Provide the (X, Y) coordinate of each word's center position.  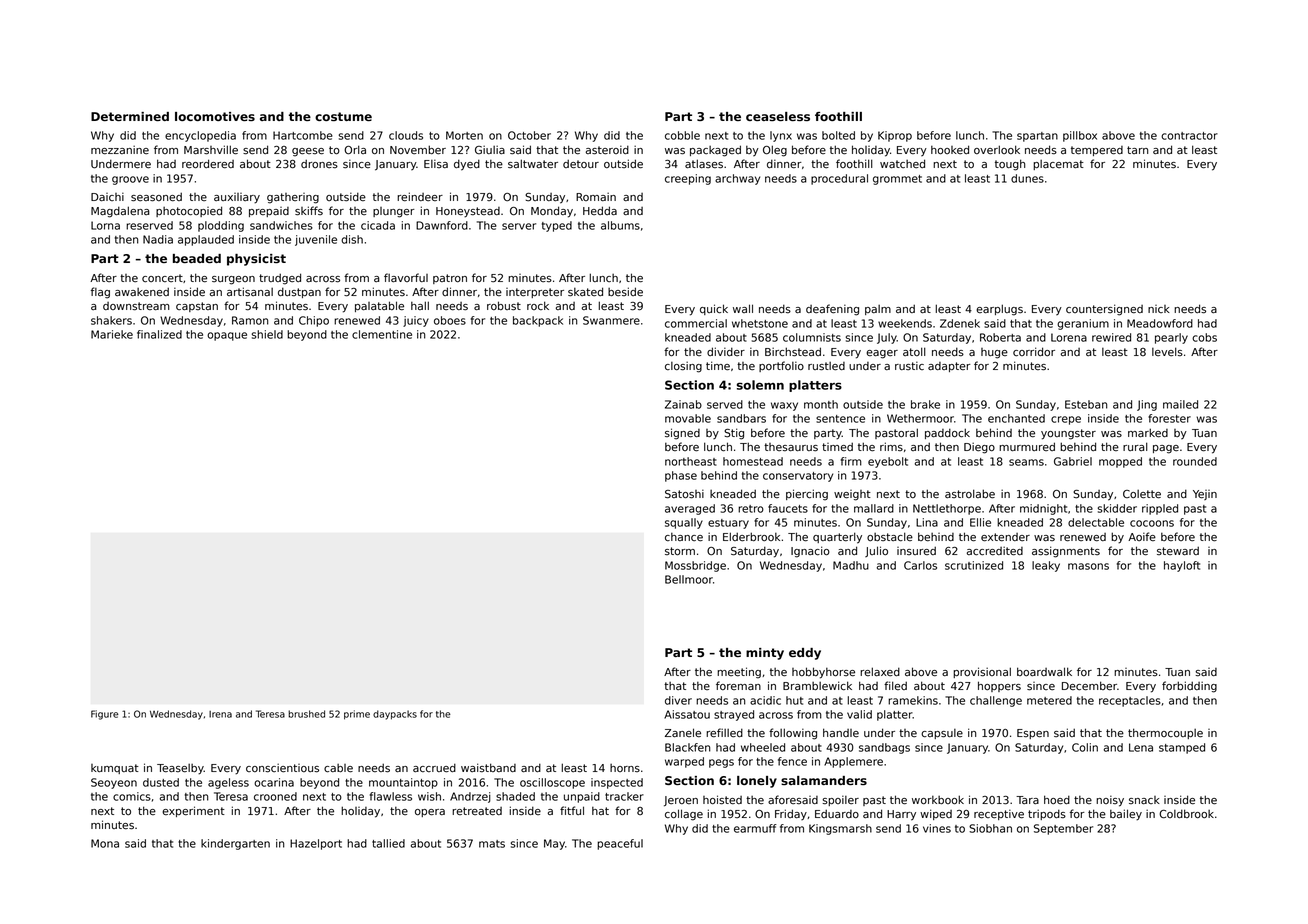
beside (625, 292)
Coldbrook (1186, 814)
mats (492, 844)
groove (130, 180)
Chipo (314, 321)
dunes (1027, 178)
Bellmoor (689, 579)
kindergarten (235, 844)
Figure (105, 715)
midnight (1043, 509)
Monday (552, 212)
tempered (1097, 151)
